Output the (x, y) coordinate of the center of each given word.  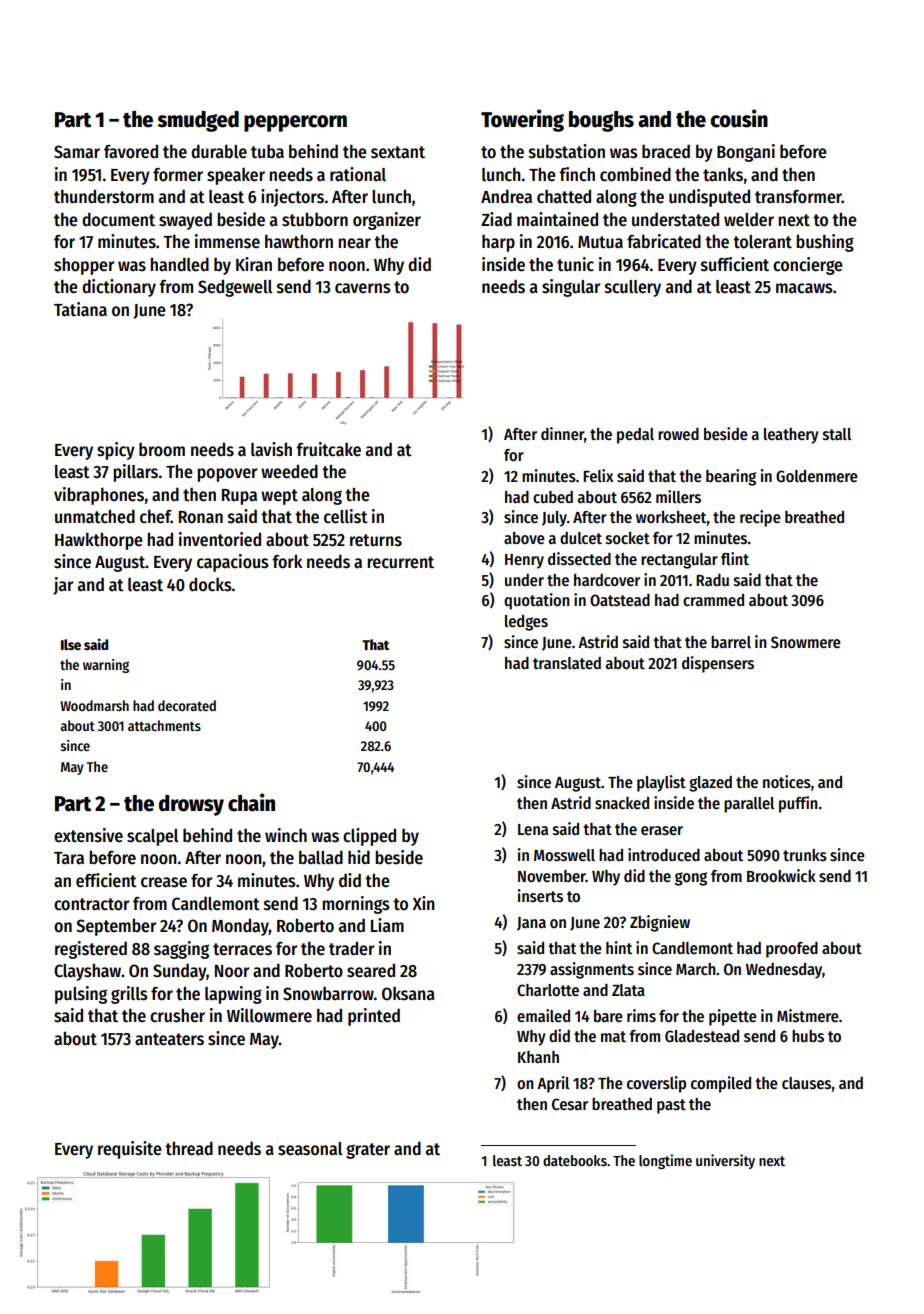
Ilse (71, 644)
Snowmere (806, 642)
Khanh (538, 1057)
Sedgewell (235, 288)
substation (567, 151)
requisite (130, 1150)
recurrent (400, 562)
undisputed (709, 198)
